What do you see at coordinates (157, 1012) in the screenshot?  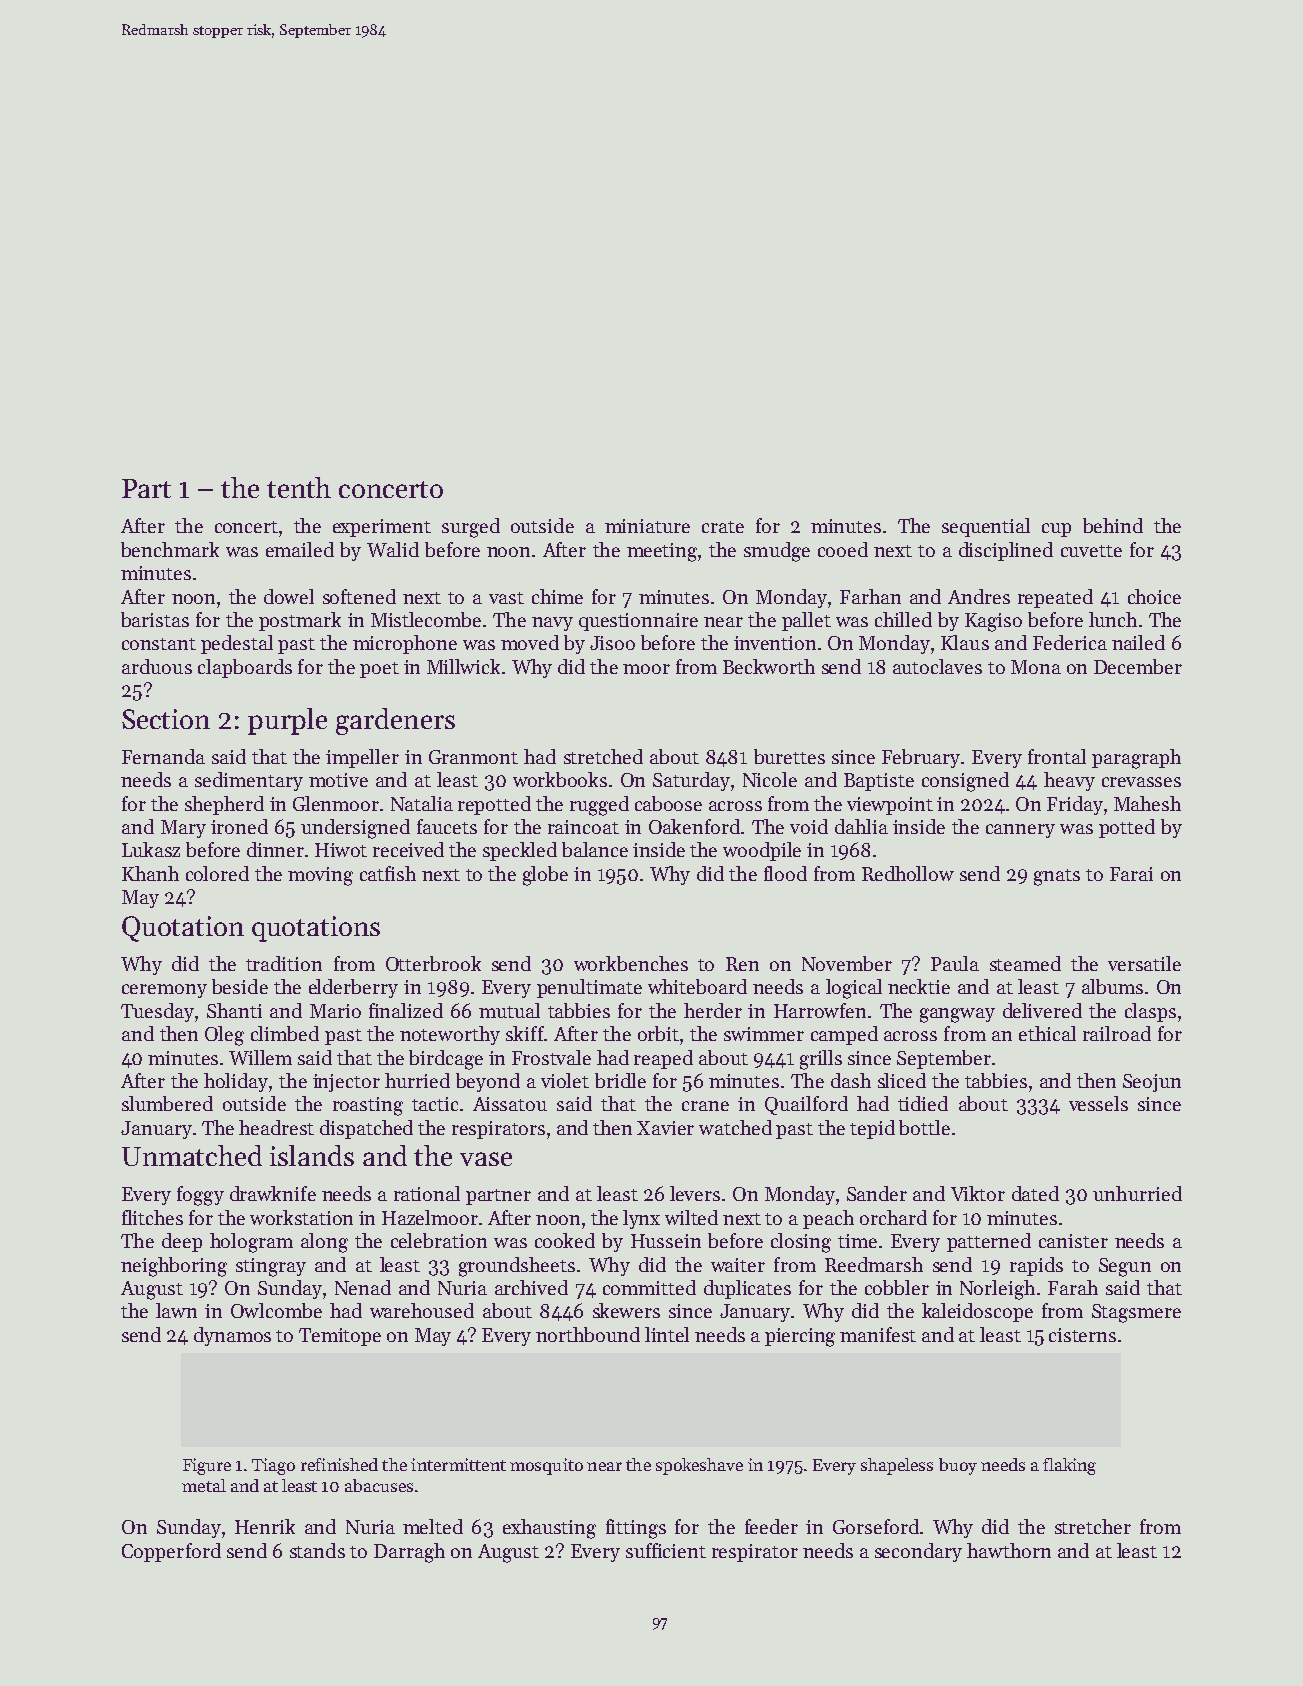 I see `Tuesday` at bounding box center [157, 1012].
